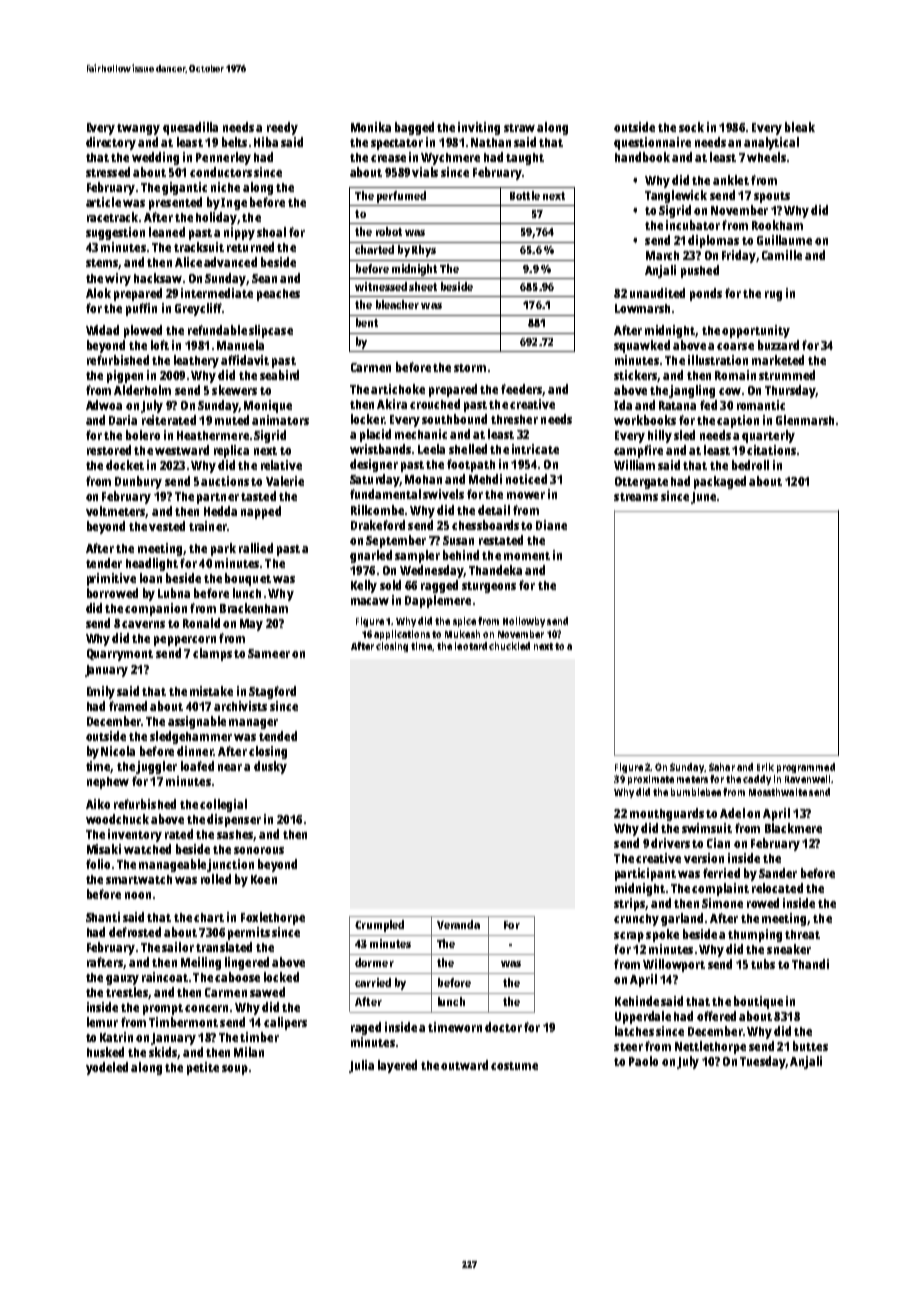  Describe the element at coordinates (107, 1068) in the document. I see `yodeled` at that location.
